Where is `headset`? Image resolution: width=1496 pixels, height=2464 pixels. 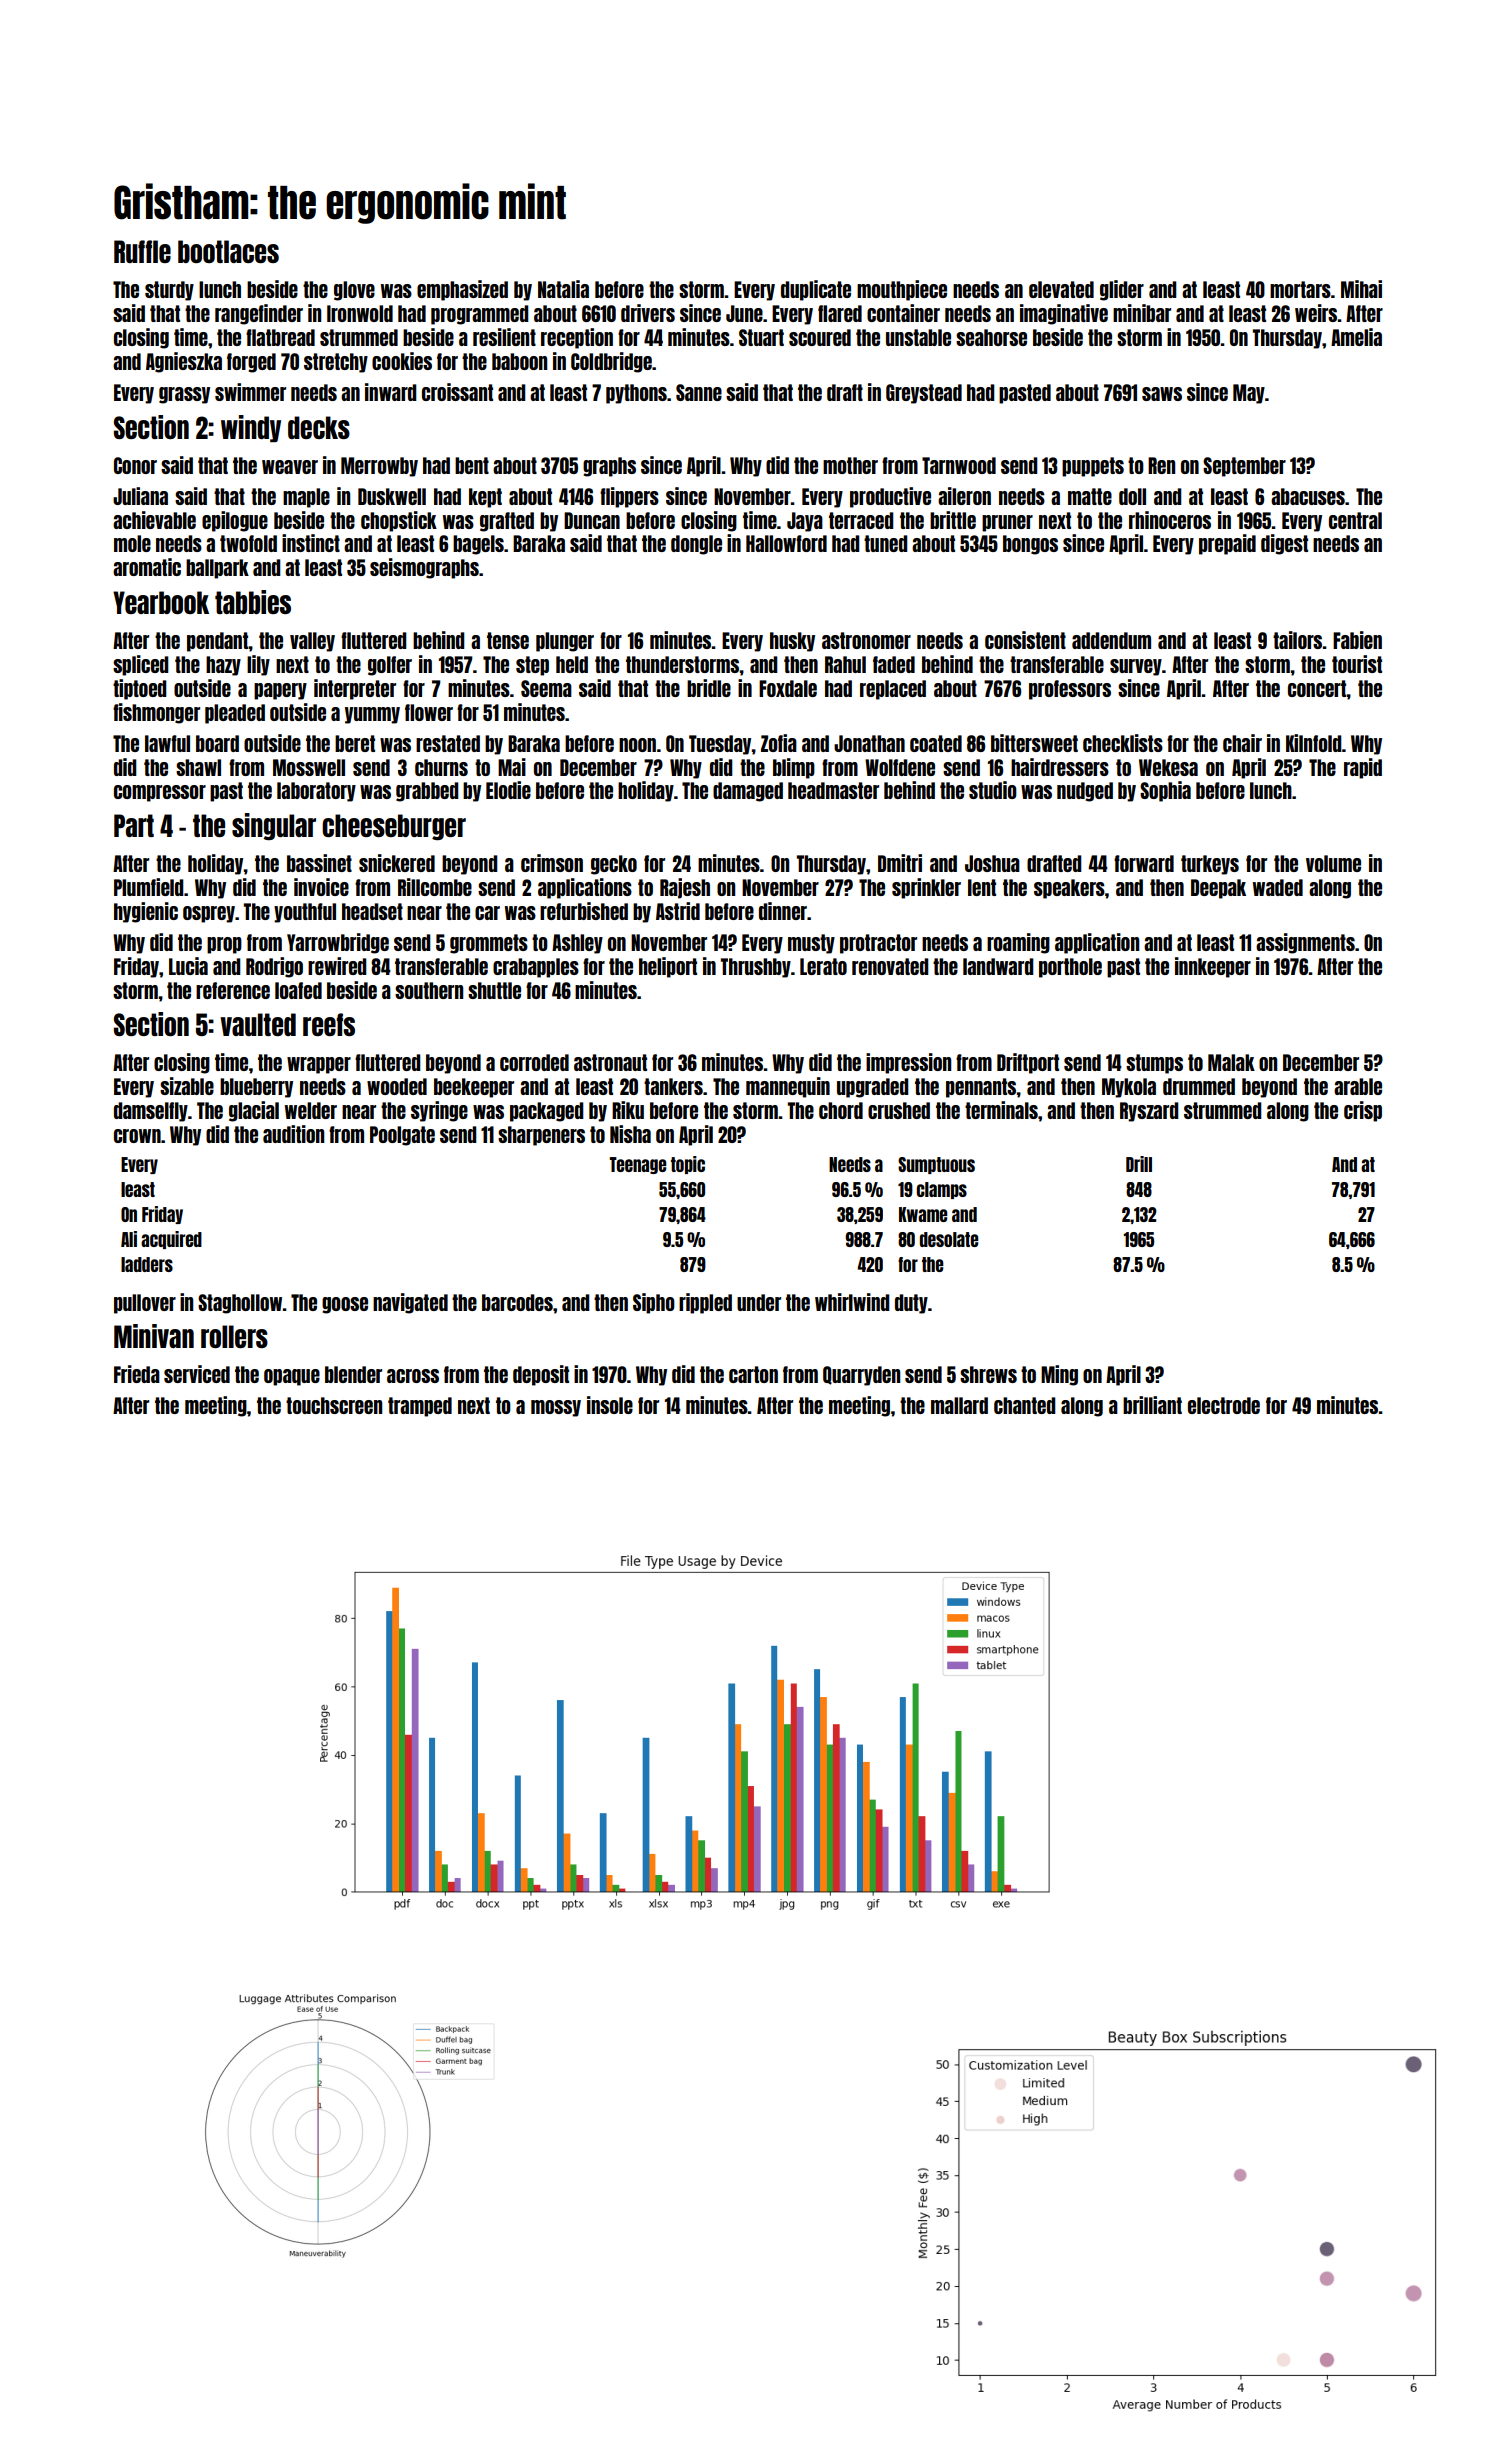
headset is located at coordinates (372, 911).
